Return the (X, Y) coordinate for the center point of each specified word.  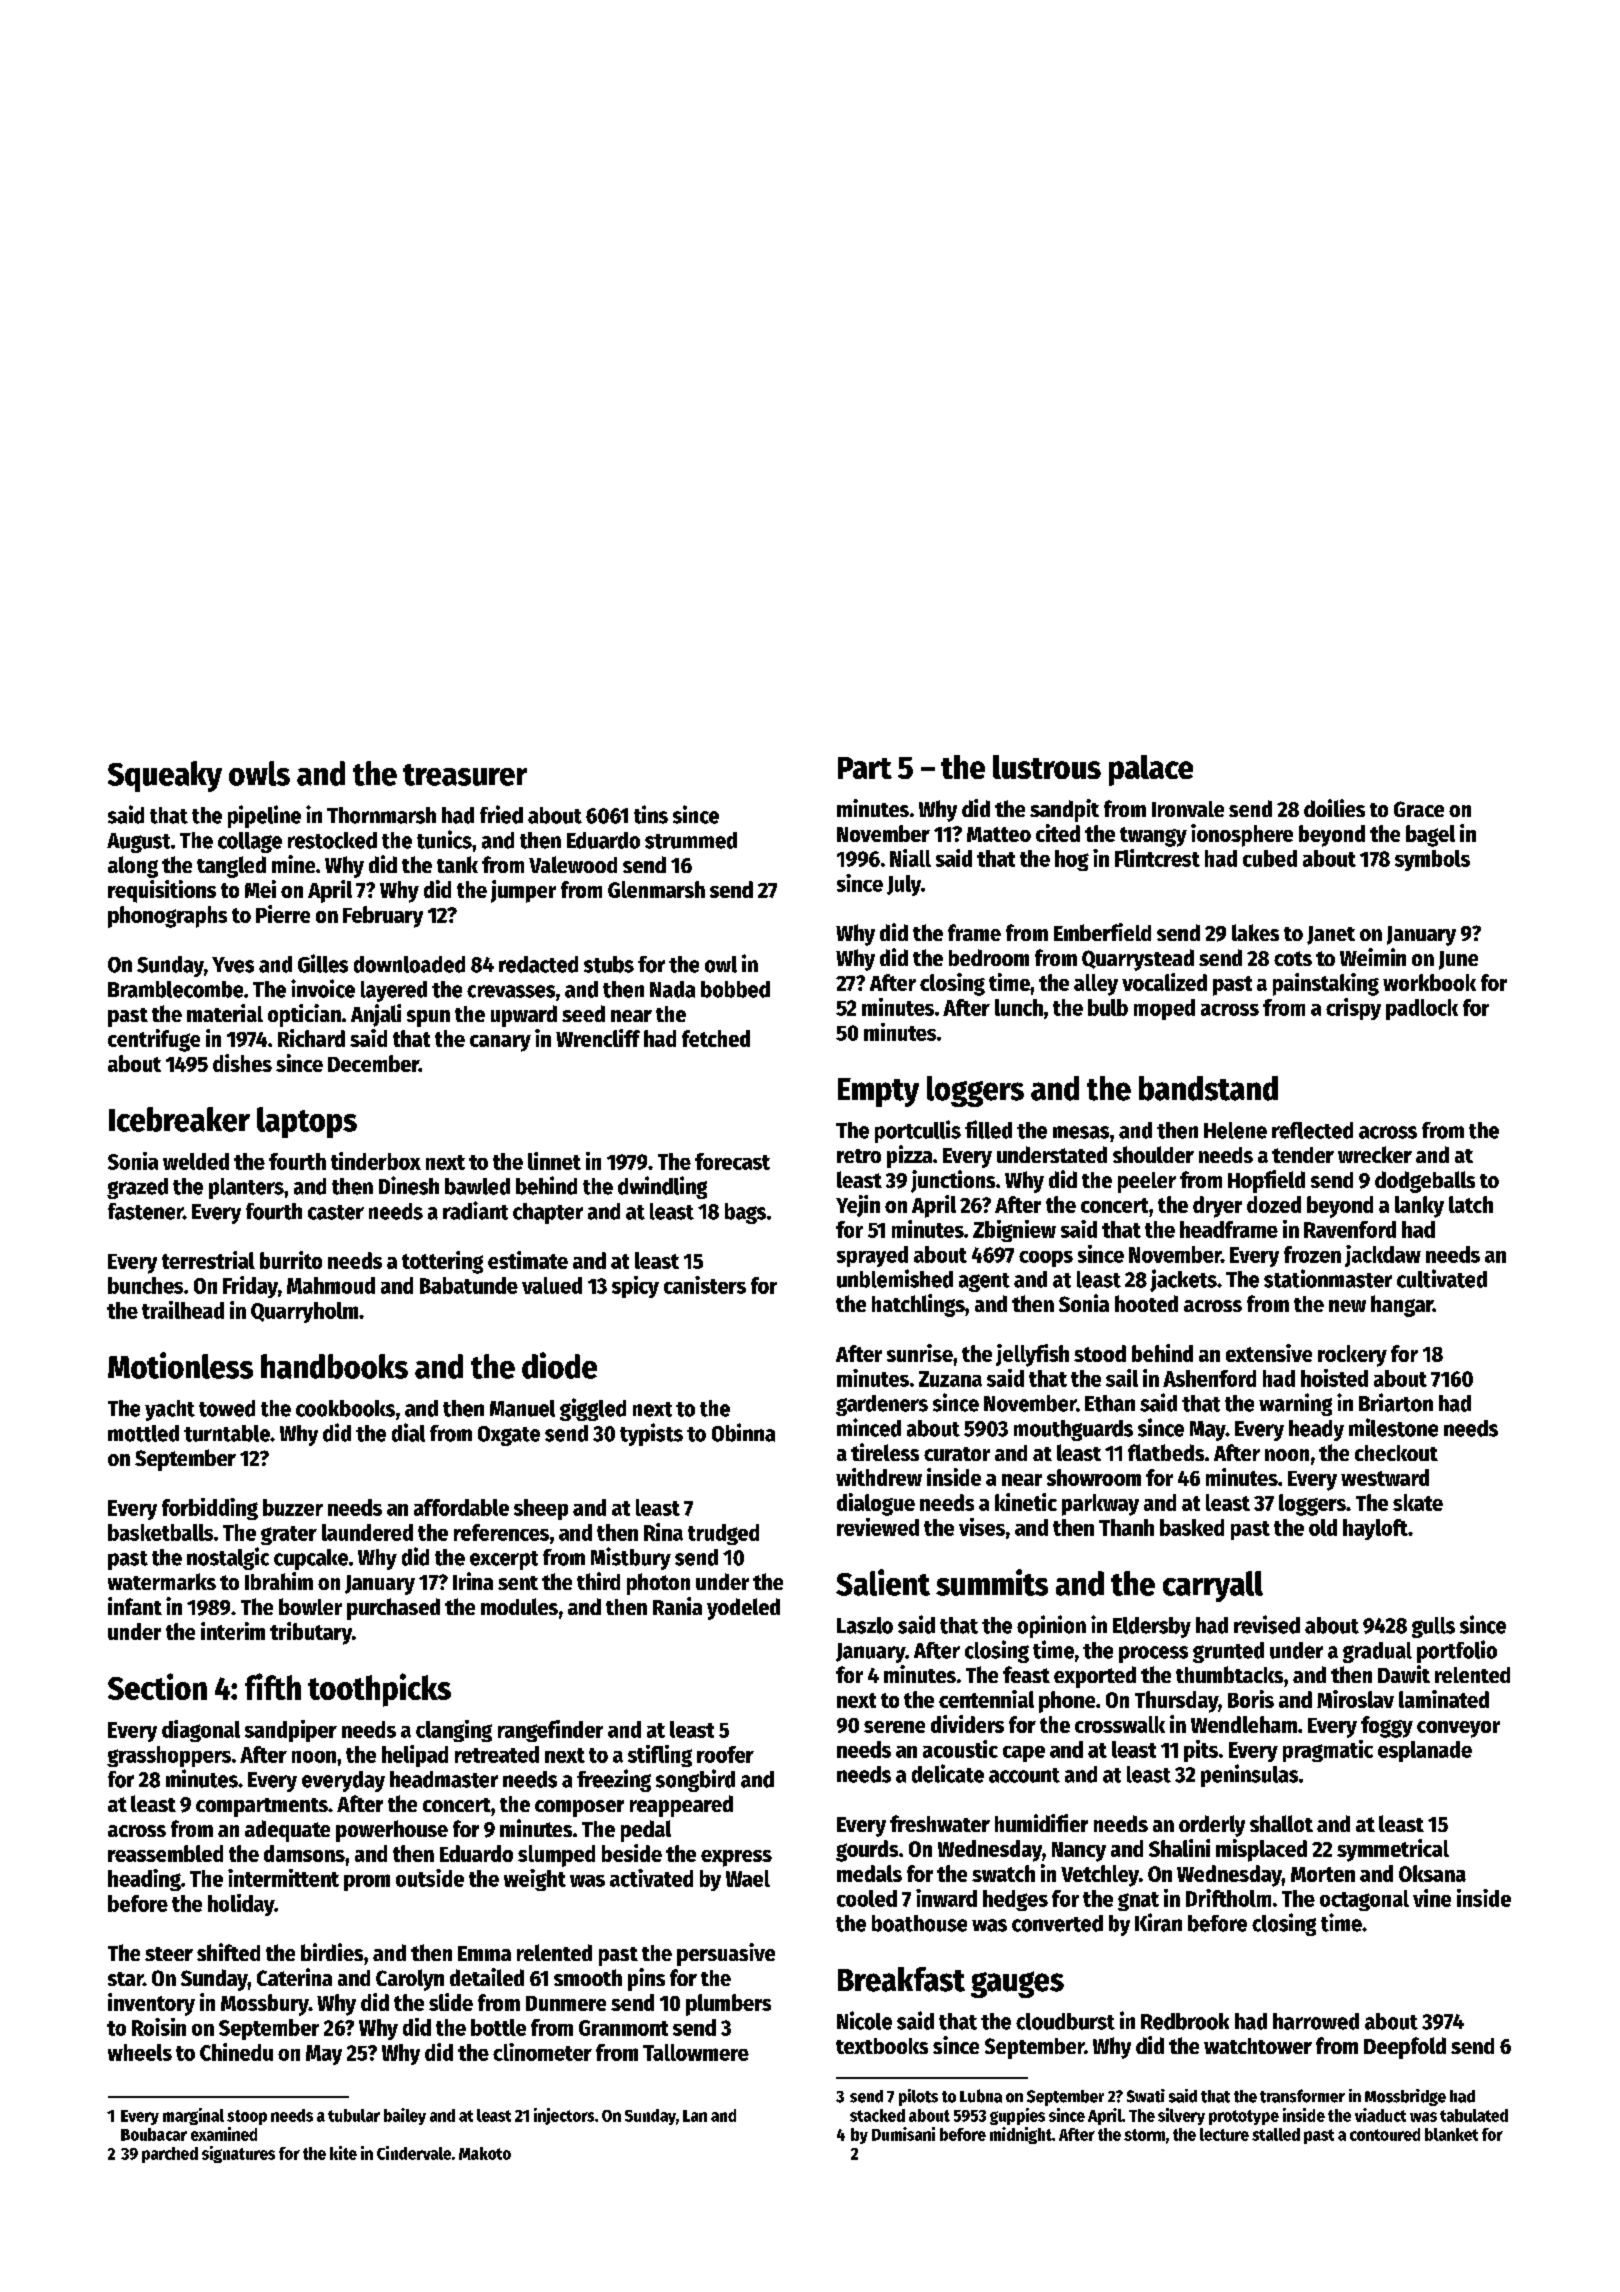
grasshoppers (169, 1756)
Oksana (1432, 1873)
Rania (677, 1606)
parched (170, 2155)
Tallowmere (696, 2052)
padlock (1422, 1009)
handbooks (334, 1366)
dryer (1217, 1207)
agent (984, 1282)
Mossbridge (1405, 2097)
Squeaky (165, 776)
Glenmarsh (656, 889)
